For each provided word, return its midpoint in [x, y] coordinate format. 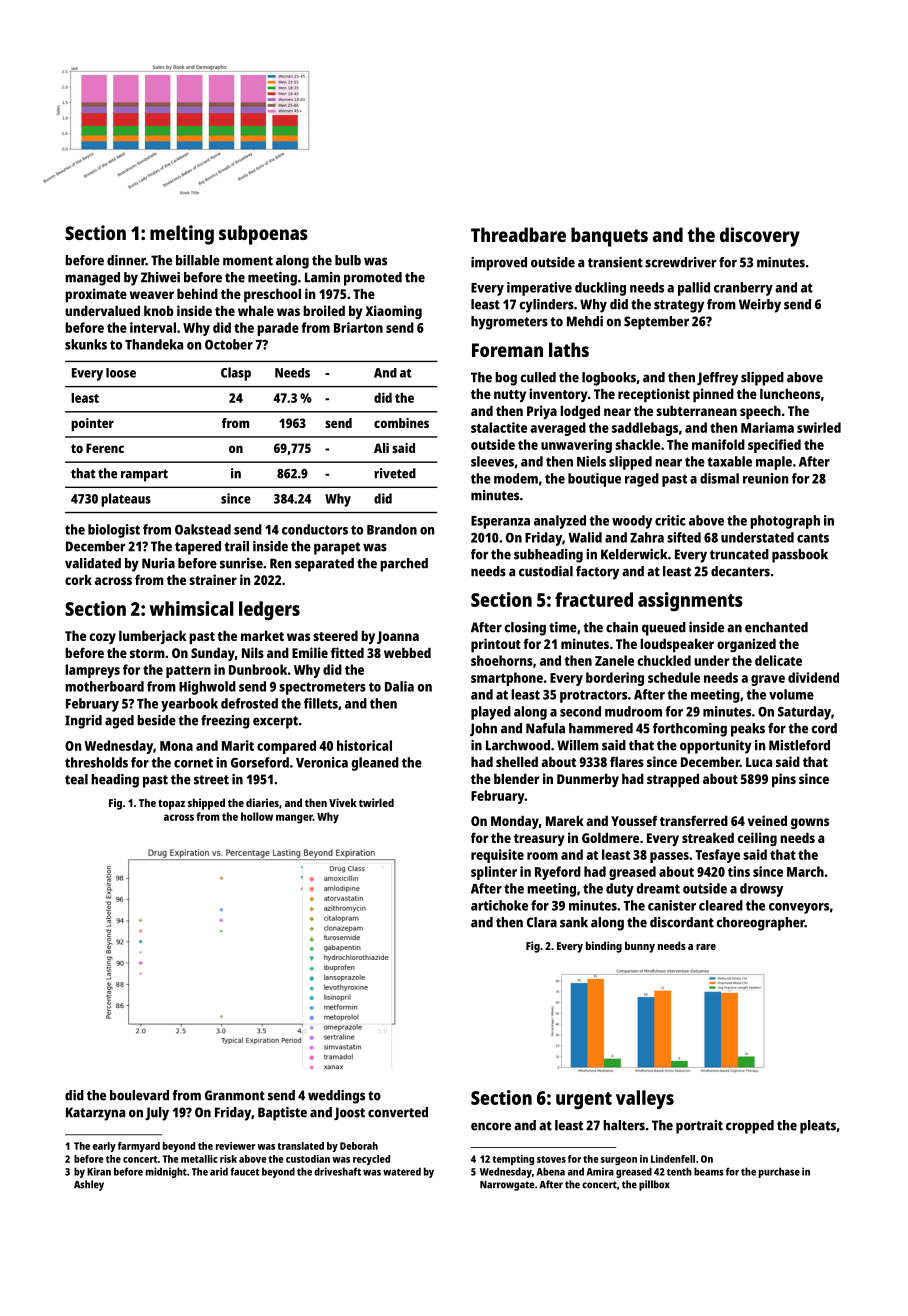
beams [709, 1171]
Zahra [647, 537]
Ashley [89, 1185]
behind [197, 293]
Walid [585, 537]
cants [813, 538]
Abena [551, 1171]
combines [401, 423]
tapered [198, 548]
